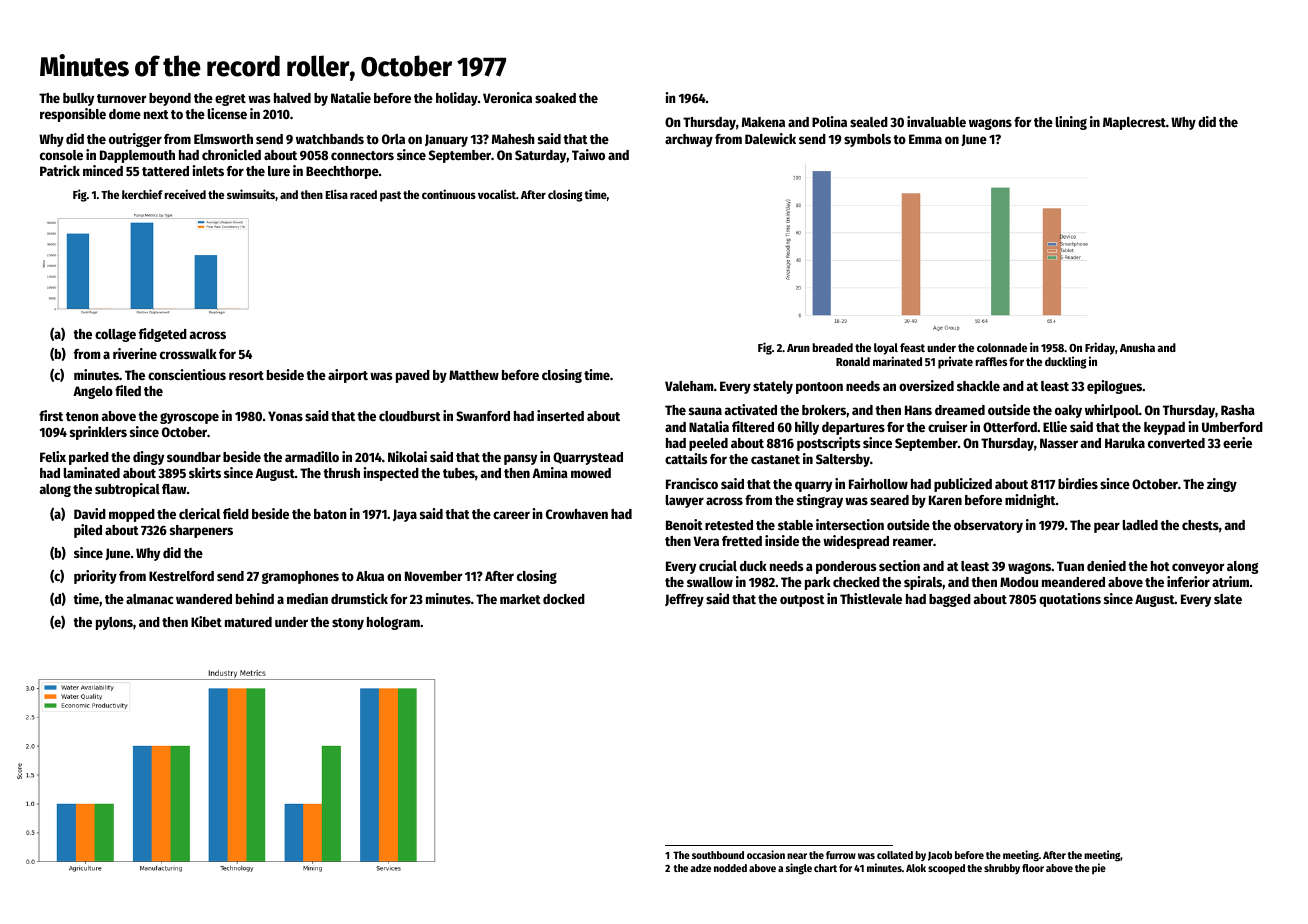 The height and width of the image is (924, 1308). I want to click on adze, so click(700, 868).
